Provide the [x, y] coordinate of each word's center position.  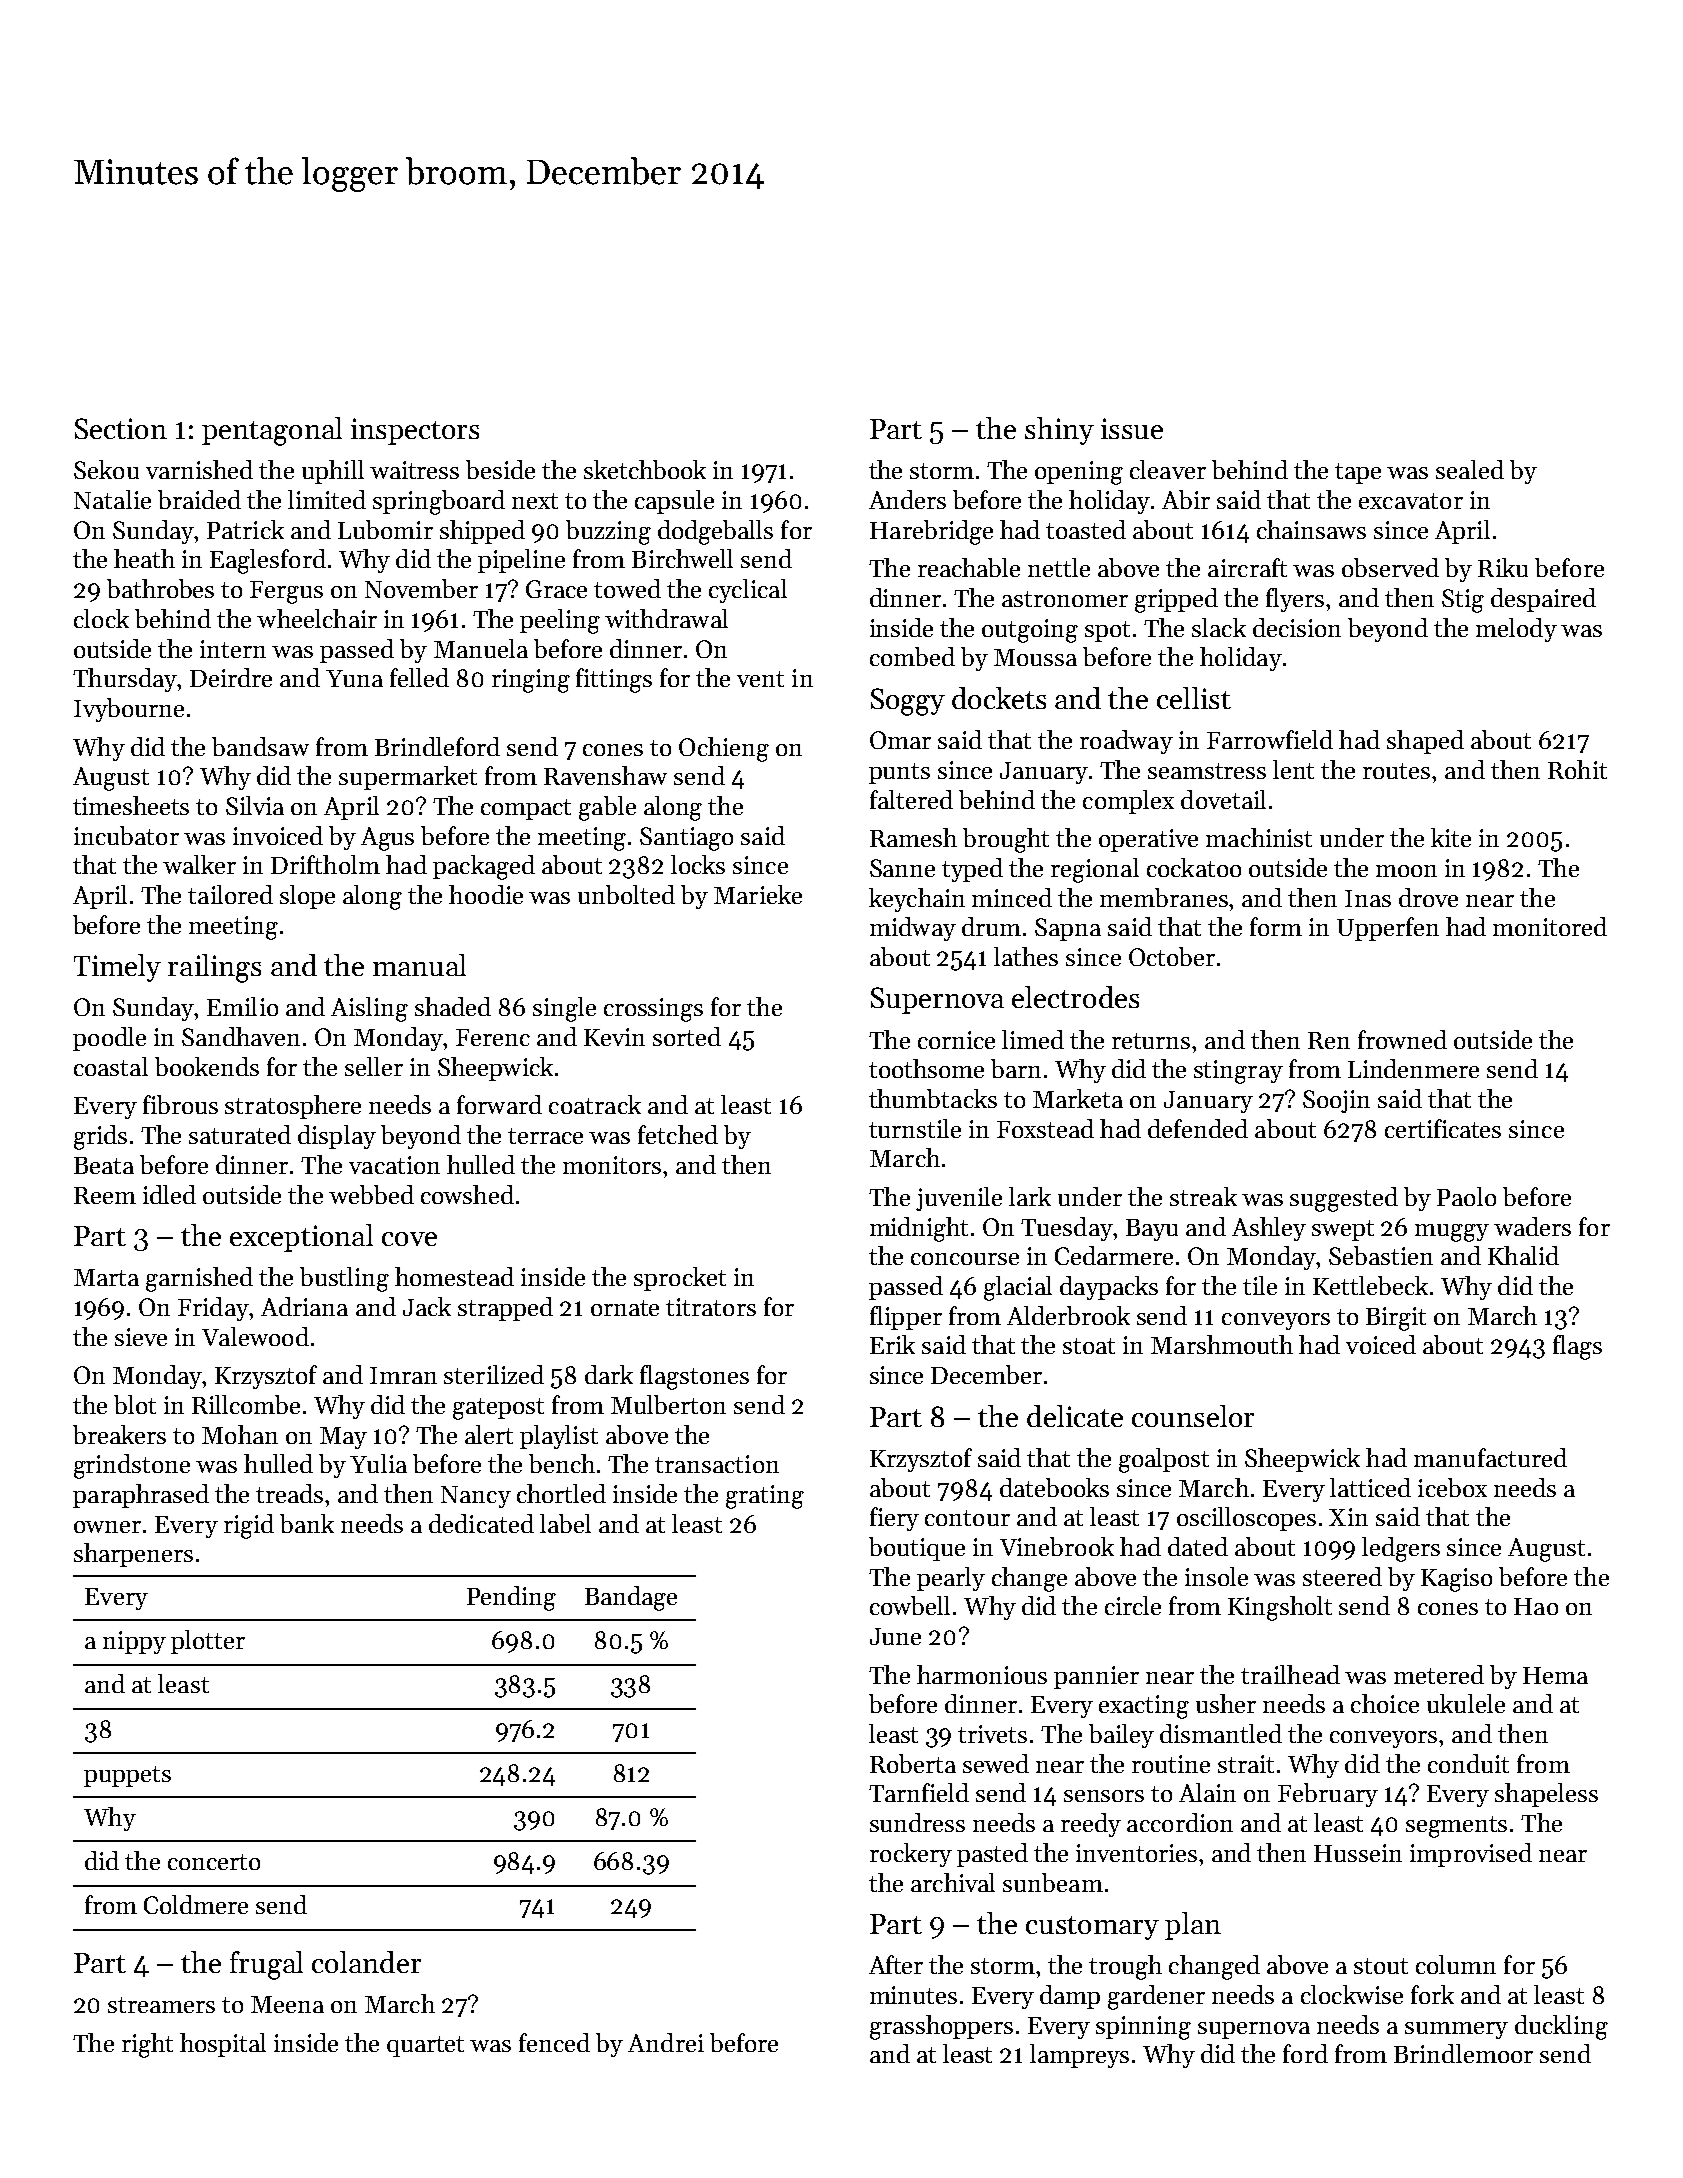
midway [913, 929]
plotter [208, 1642]
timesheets [131, 805]
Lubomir [385, 529]
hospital [223, 2045]
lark [1030, 1196]
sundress [917, 1822]
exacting [1144, 1707]
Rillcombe [246, 1404]
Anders [907, 499]
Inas [1368, 898]
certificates [1443, 1128]
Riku [1503, 567]
